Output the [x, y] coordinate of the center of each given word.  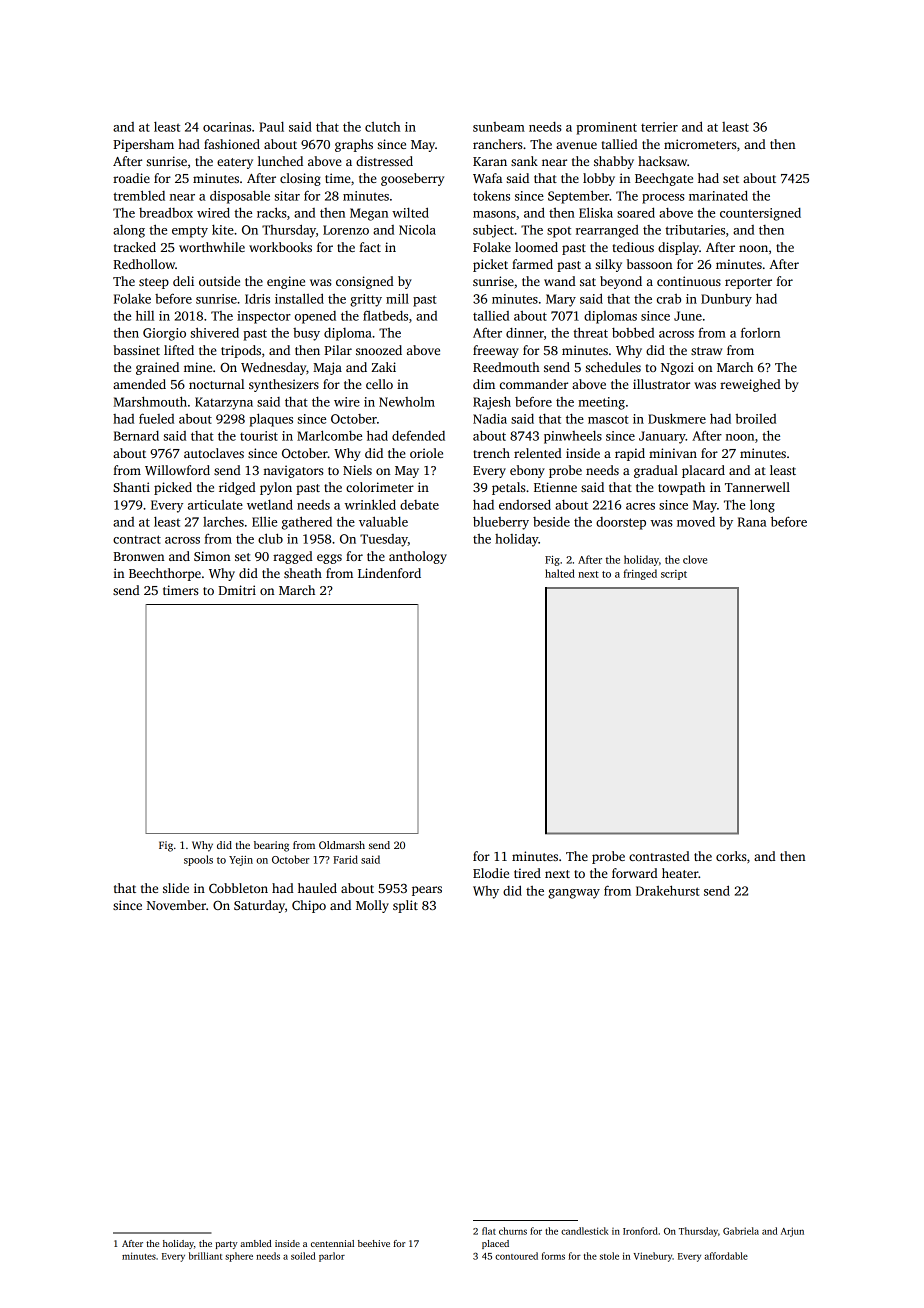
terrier [659, 127]
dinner [525, 333]
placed [495, 1244]
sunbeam [499, 127]
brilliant [205, 1256]
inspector [264, 317]
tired [527, 873]
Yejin [241, 861]
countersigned [760, 214]
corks [731, 856]
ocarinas [227, 127]
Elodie [491, 873]
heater [680, 873]
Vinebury [653, 1257]
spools [198, 860]
